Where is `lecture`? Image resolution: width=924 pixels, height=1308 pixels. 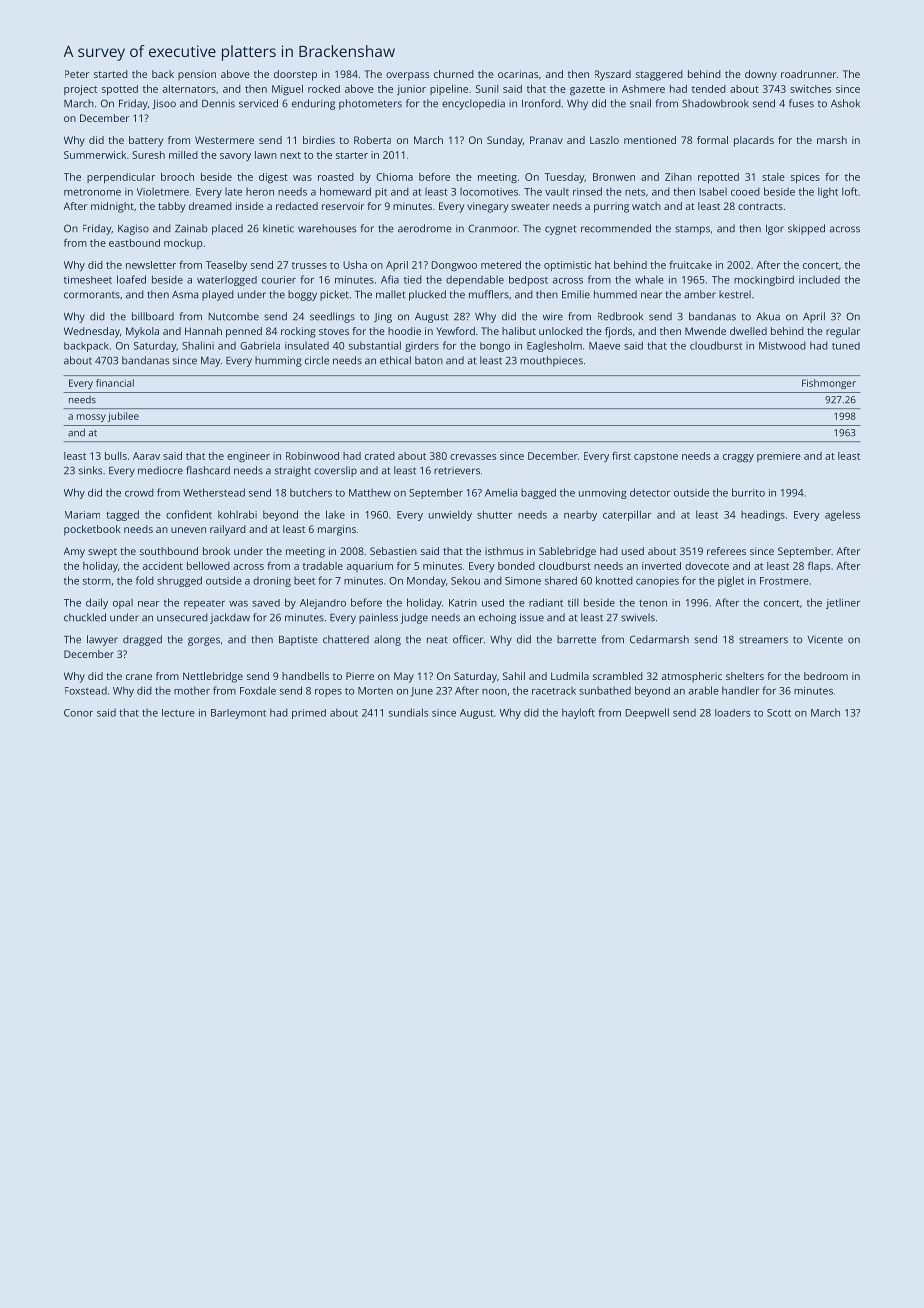
lecture is located at coordinates (178, 713).
